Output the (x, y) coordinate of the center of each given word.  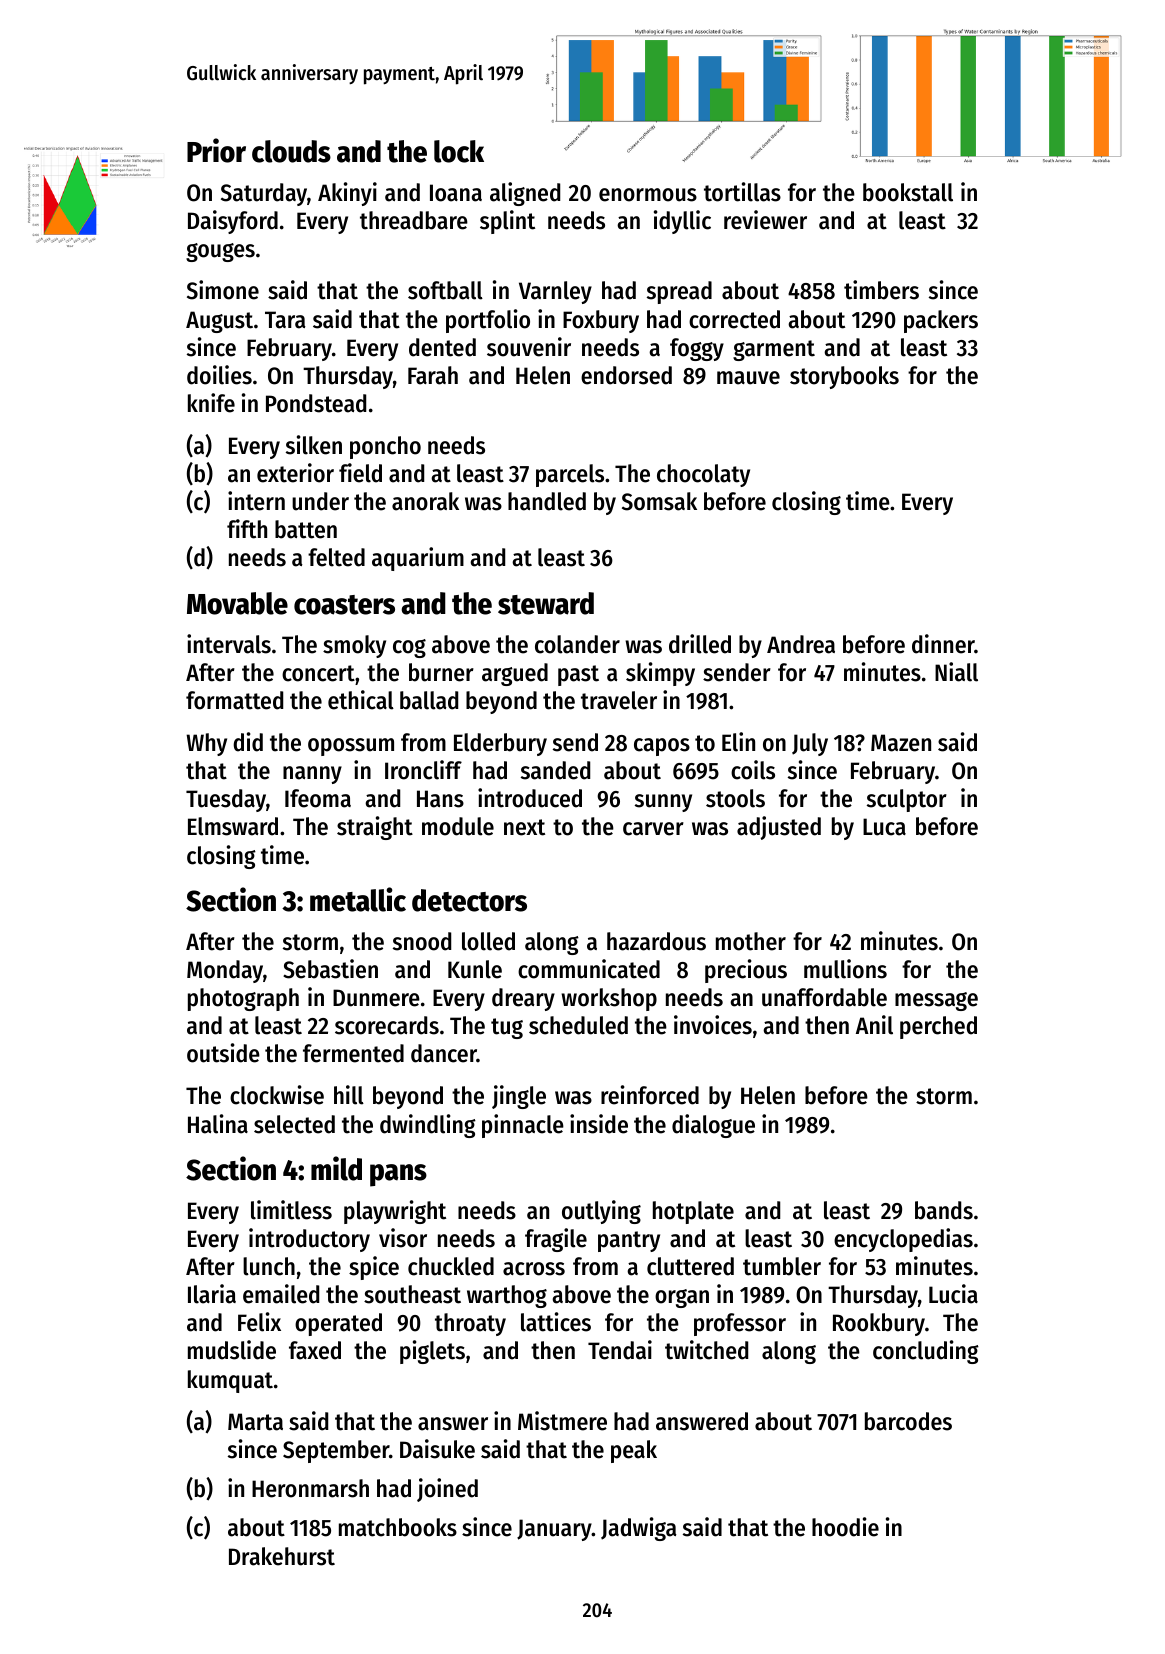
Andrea (801, 644)
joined (447, 1490)
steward (546, 603)
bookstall (908, 192)
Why (206, 744)
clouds (291, 151)
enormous (648, 195)
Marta (255, 1422)
